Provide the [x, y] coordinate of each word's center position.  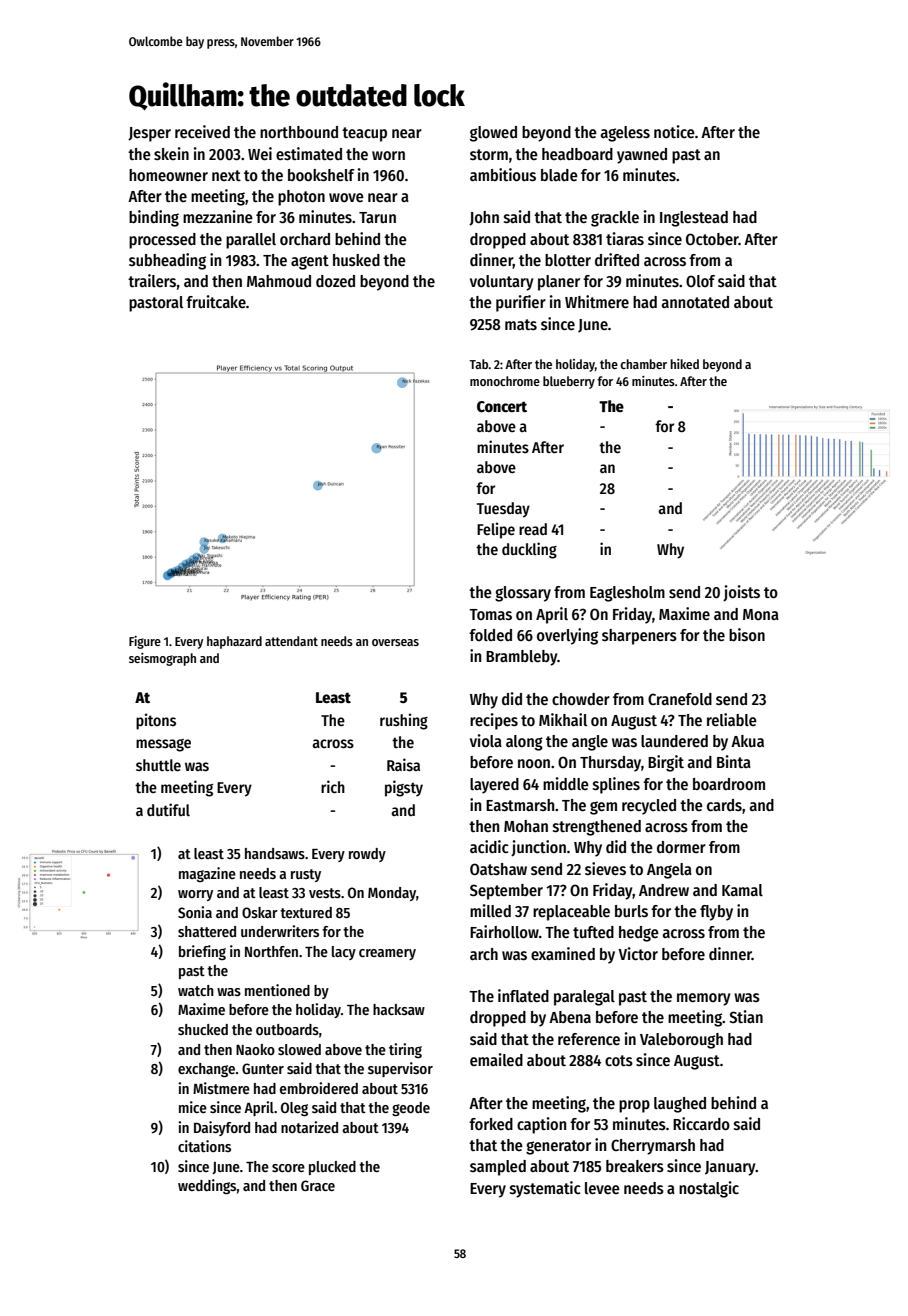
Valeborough [681, 1041]
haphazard [234, 642]
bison [747, 635]
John [484, 218]
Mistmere [221, 1088]
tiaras [625, 239]
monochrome [505, 381]
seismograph [162, 659]
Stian [746, 1016]
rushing [404, 721]
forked [491, 1124]
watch [196, 990]
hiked [684, 364]
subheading [167, 261]
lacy [344, 953]
